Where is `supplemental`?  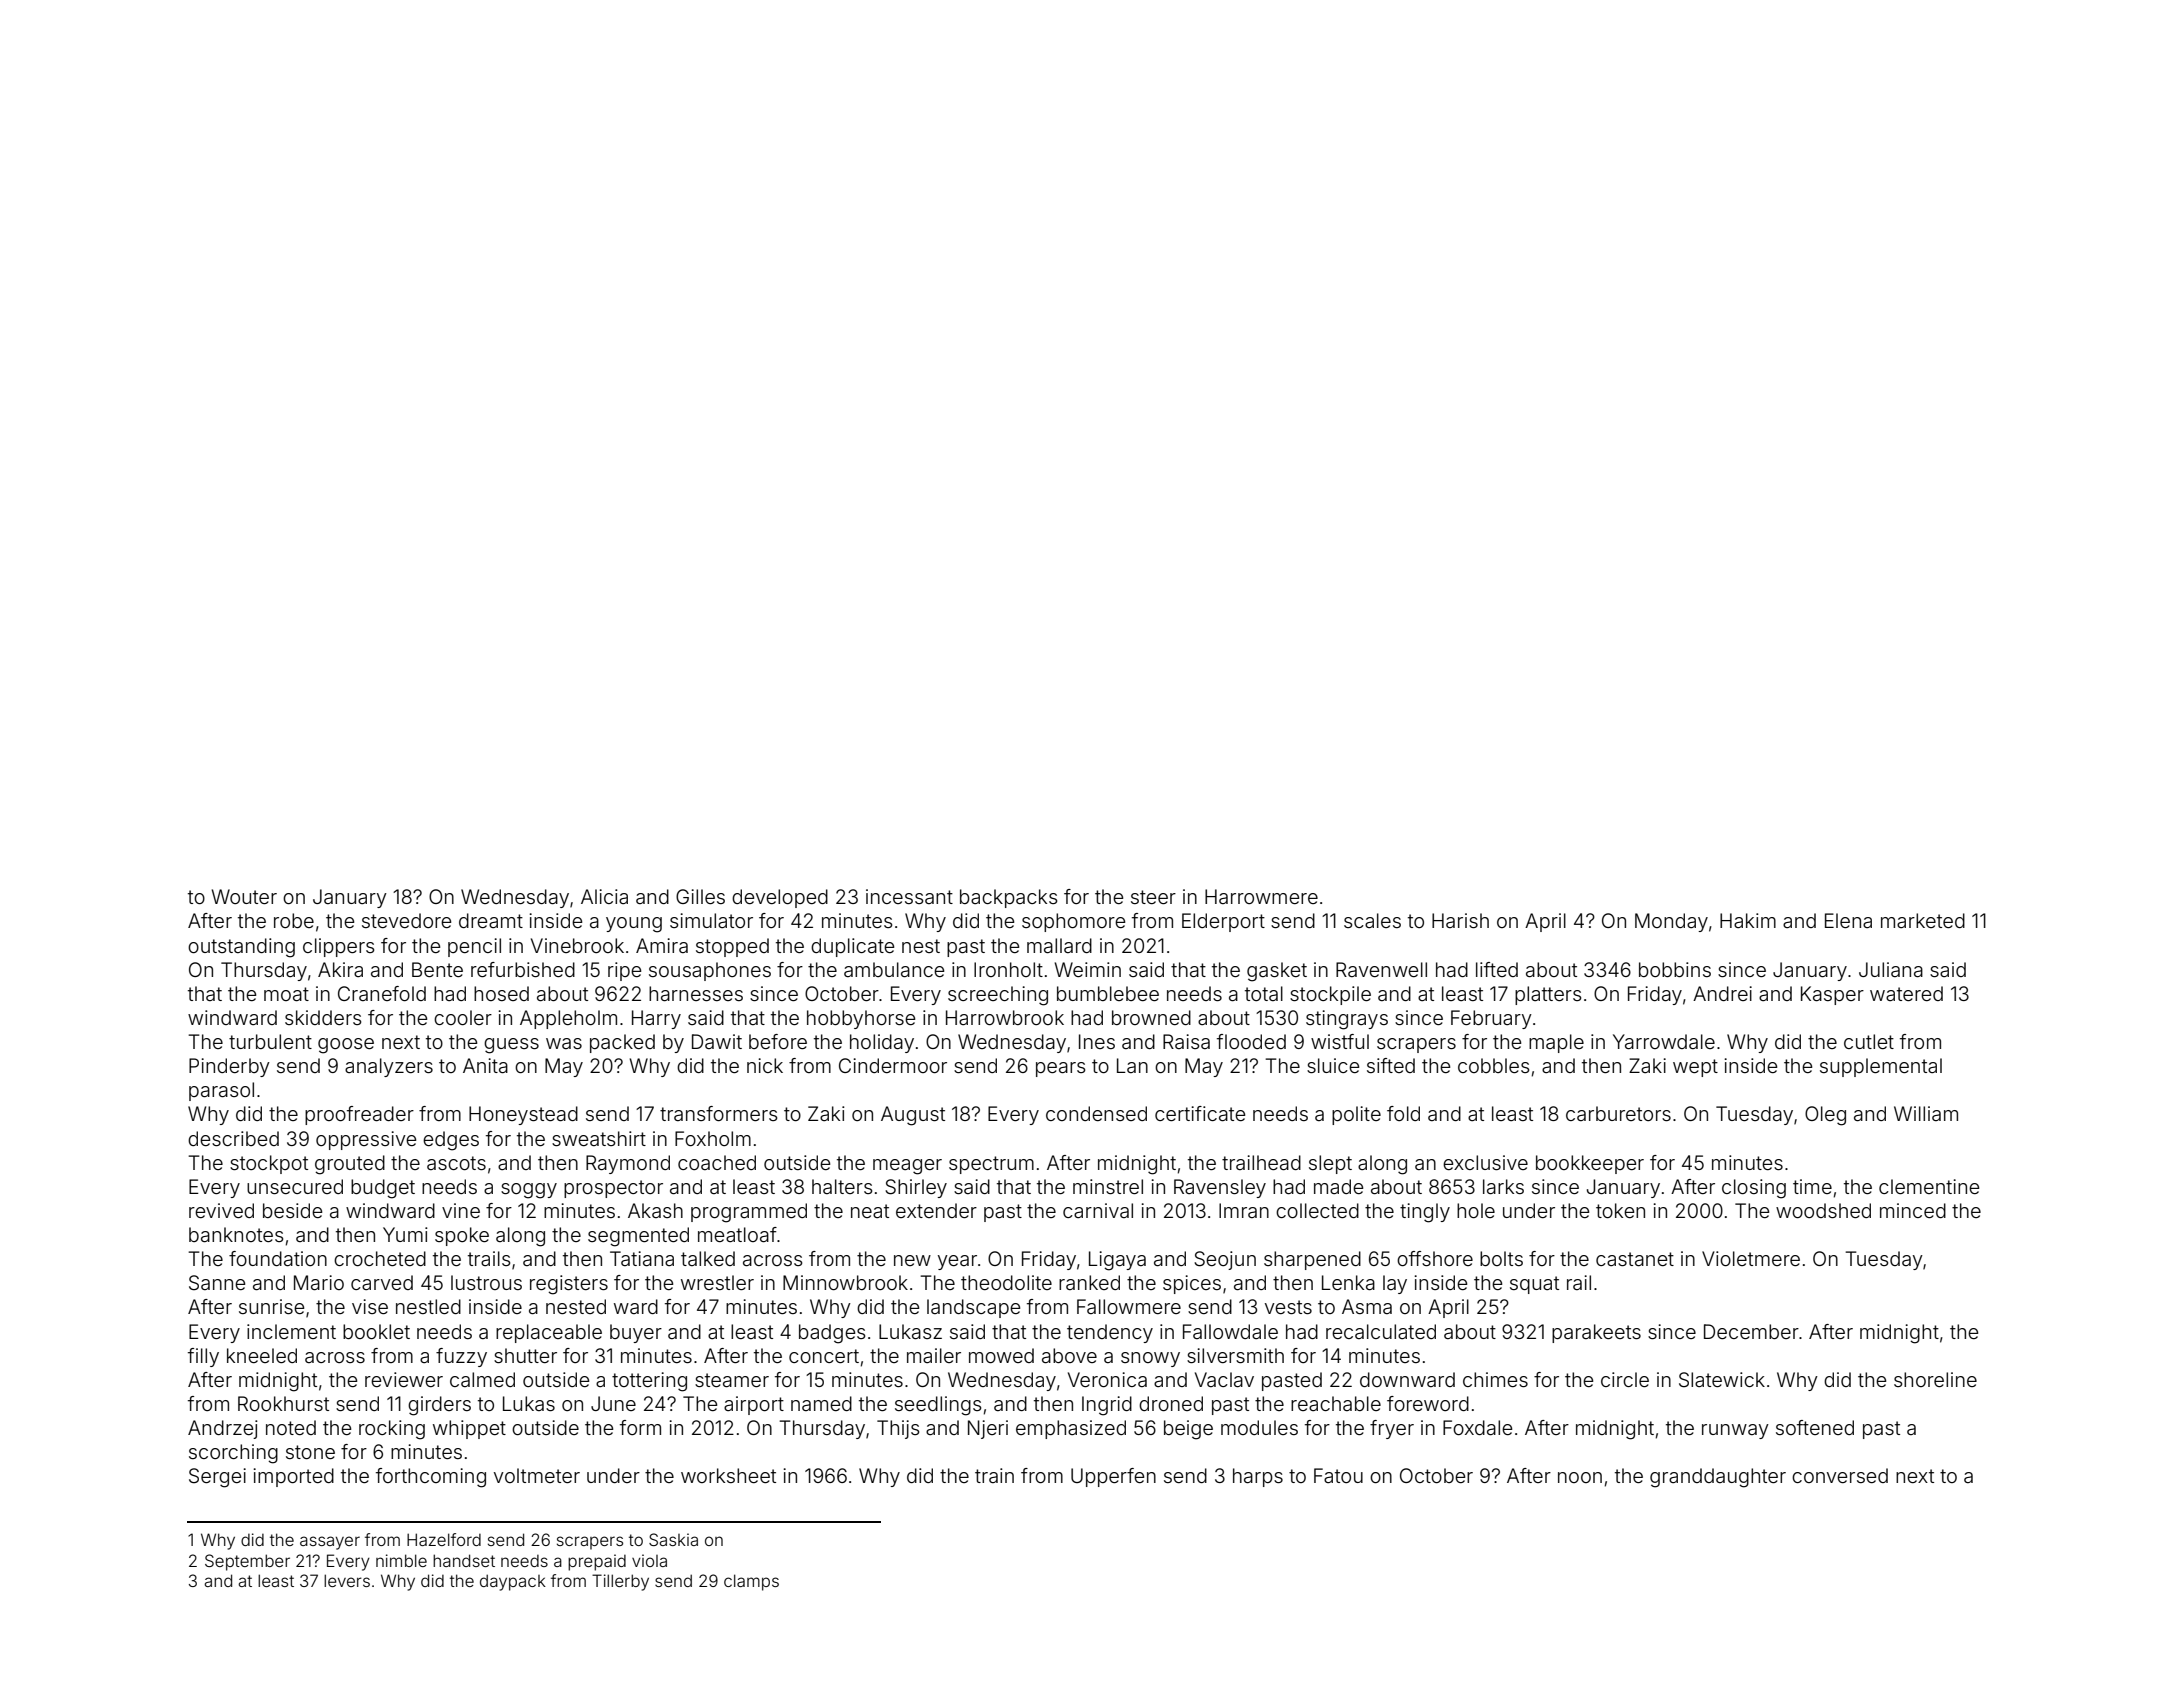 supplemental is located at coordinates (1881, 1067).
